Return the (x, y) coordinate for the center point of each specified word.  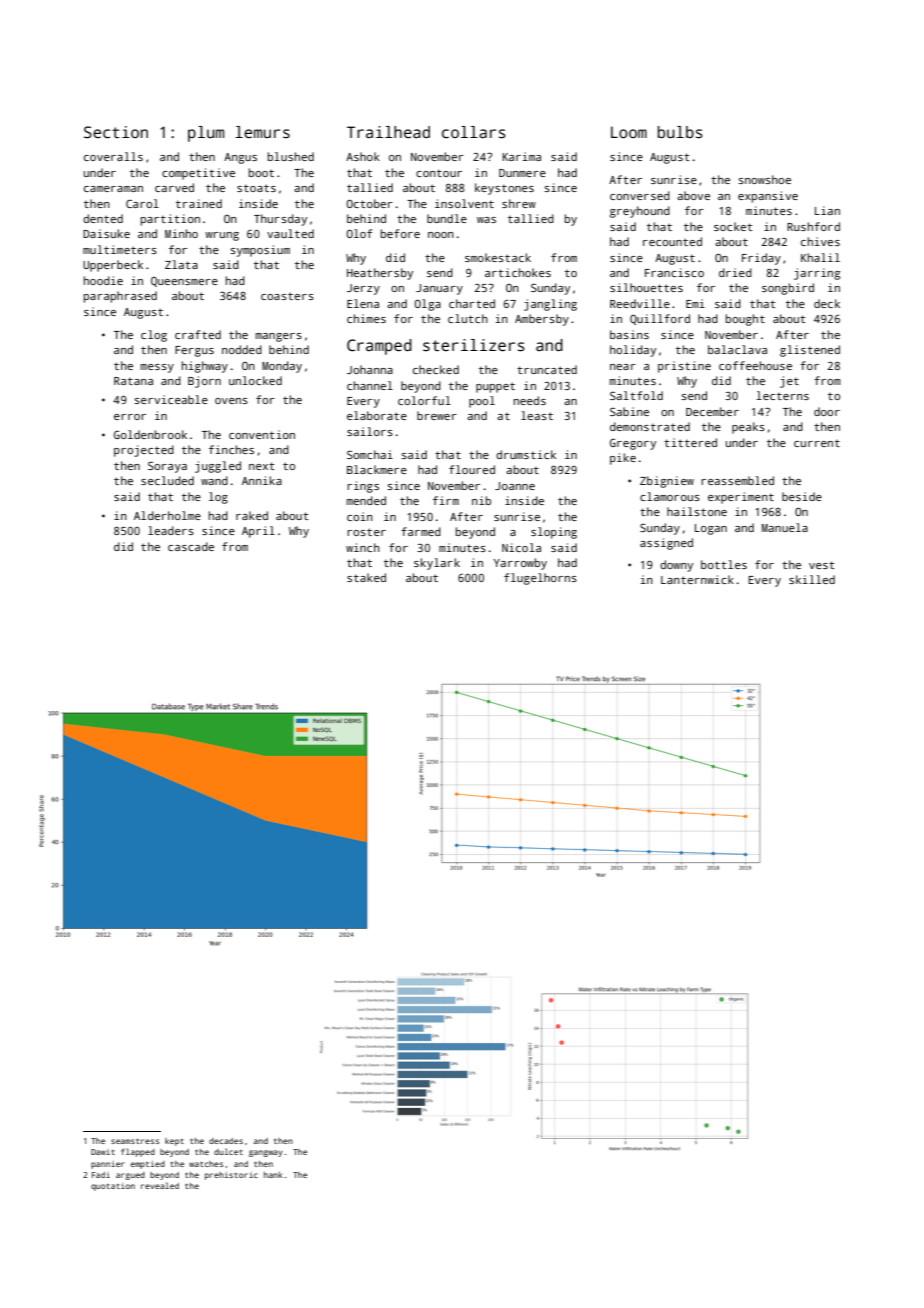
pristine (684, 367)
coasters (287, 296)
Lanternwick (697, 579)
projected (144, 451)
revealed (160, 1185)
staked (366, 577)
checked (436, 369)
